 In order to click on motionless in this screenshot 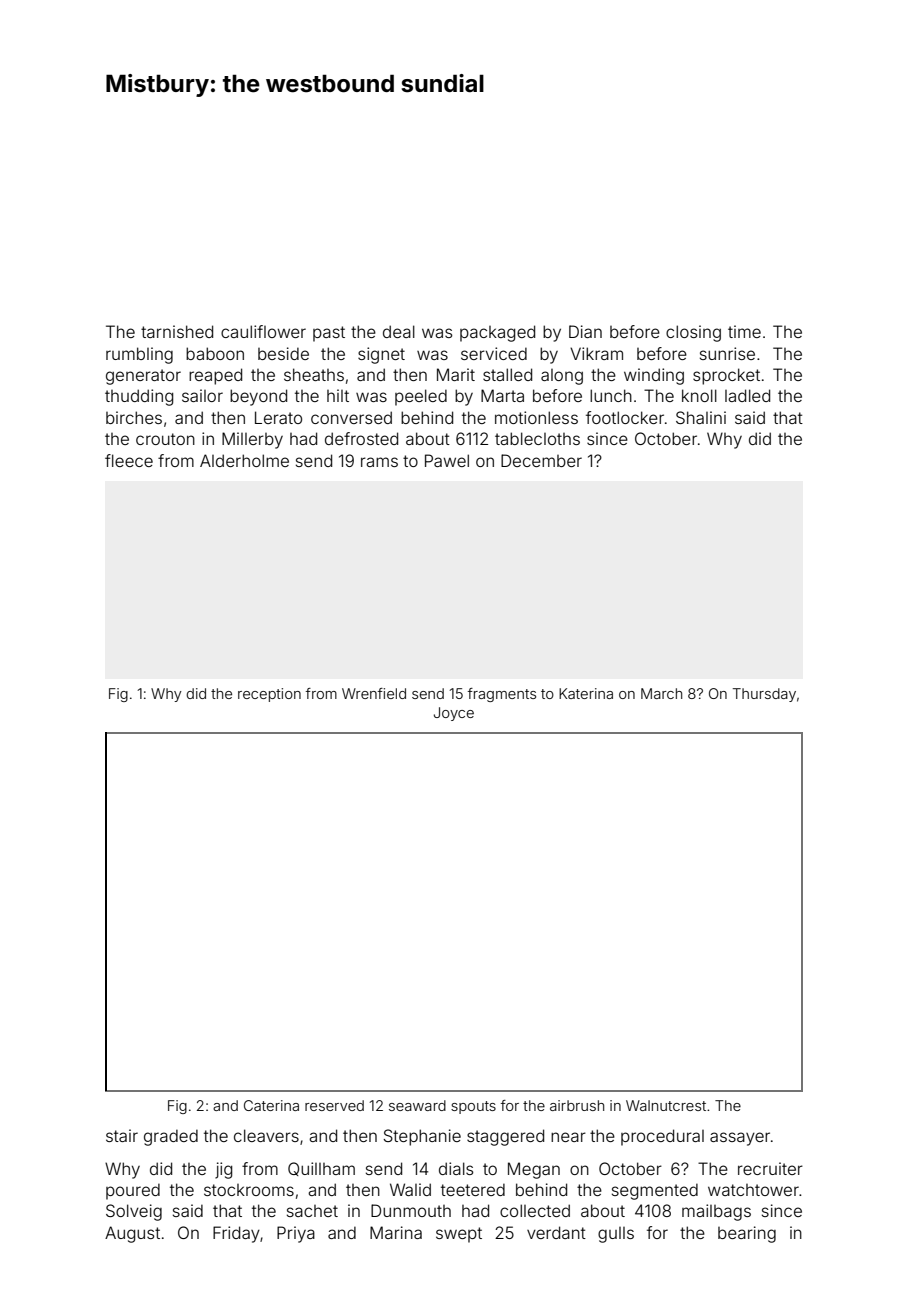, I will do `click(536, 417)`.
